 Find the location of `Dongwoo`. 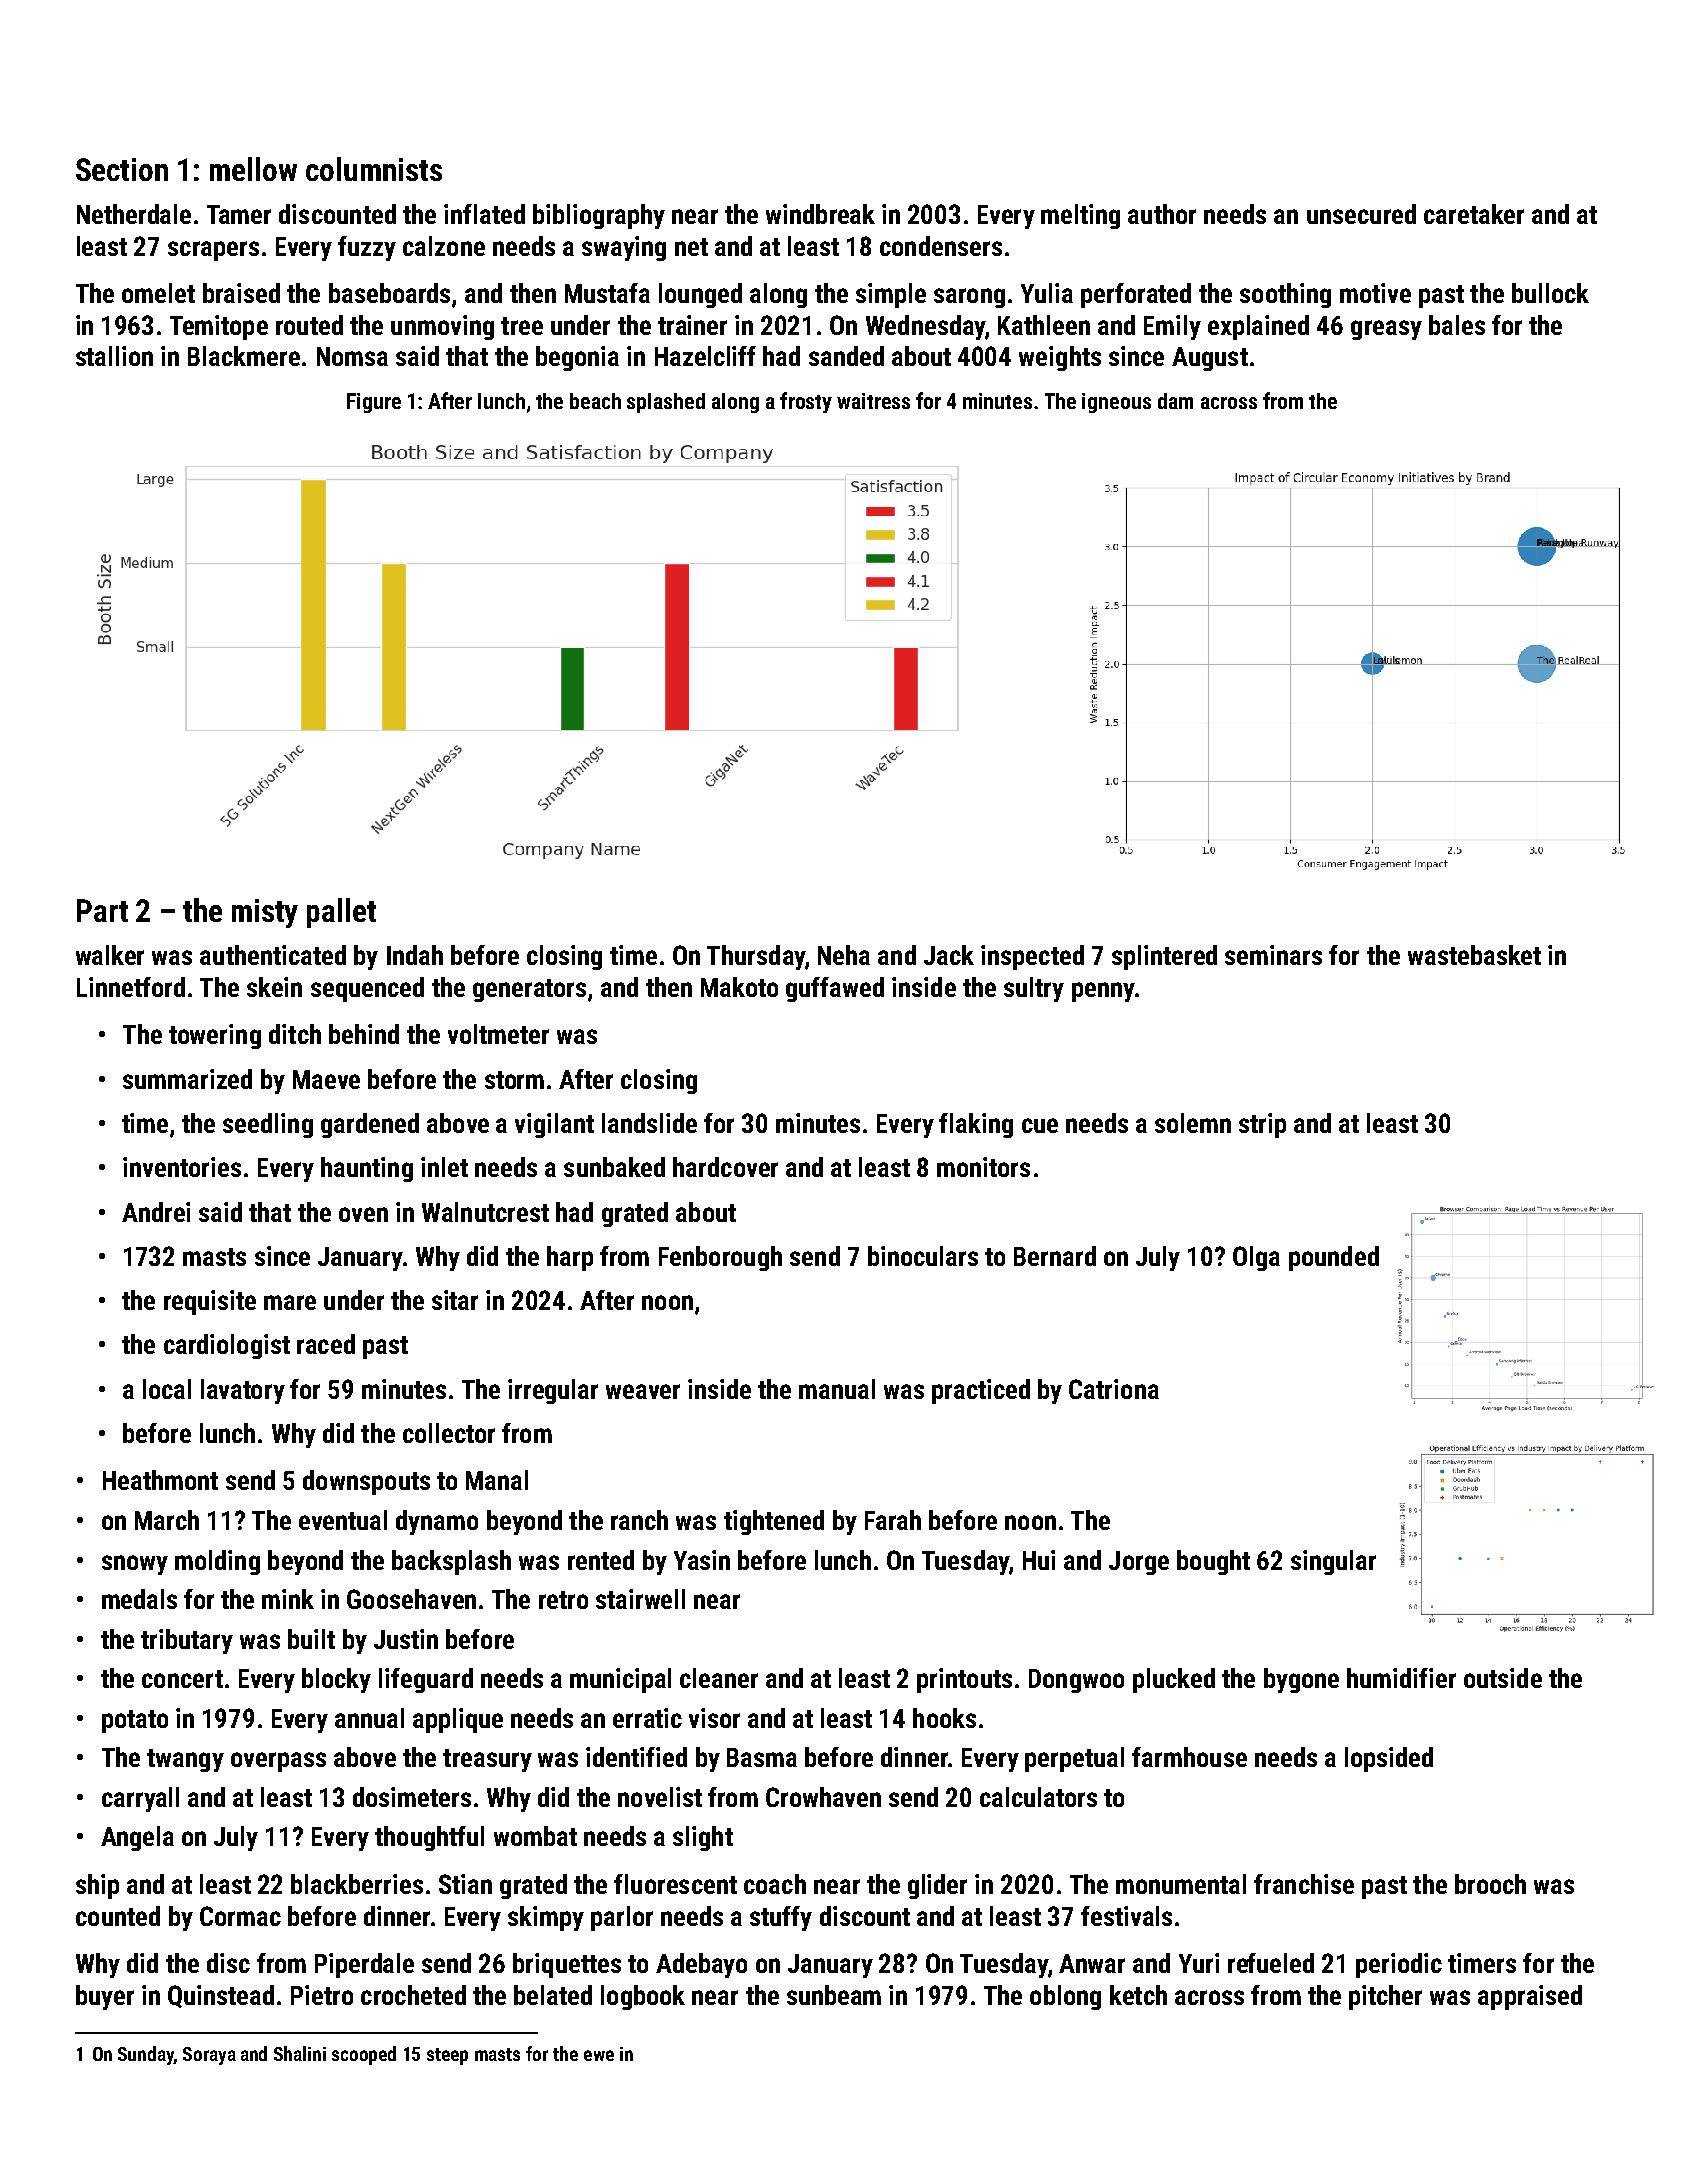

Dongwoo is located at coordinates (1076, 1681).
